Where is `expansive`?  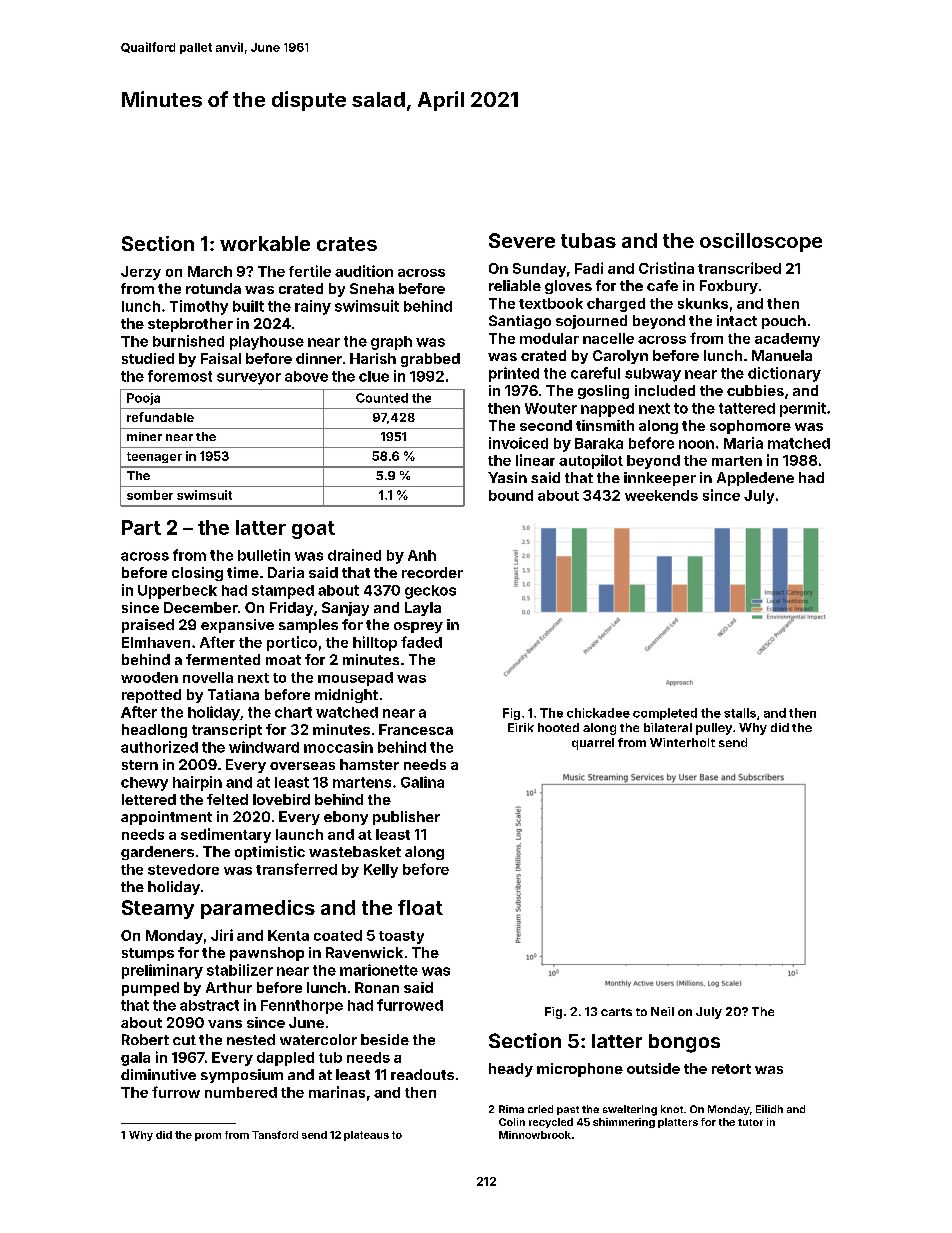
expansive is located at coordinates (237, 626).
